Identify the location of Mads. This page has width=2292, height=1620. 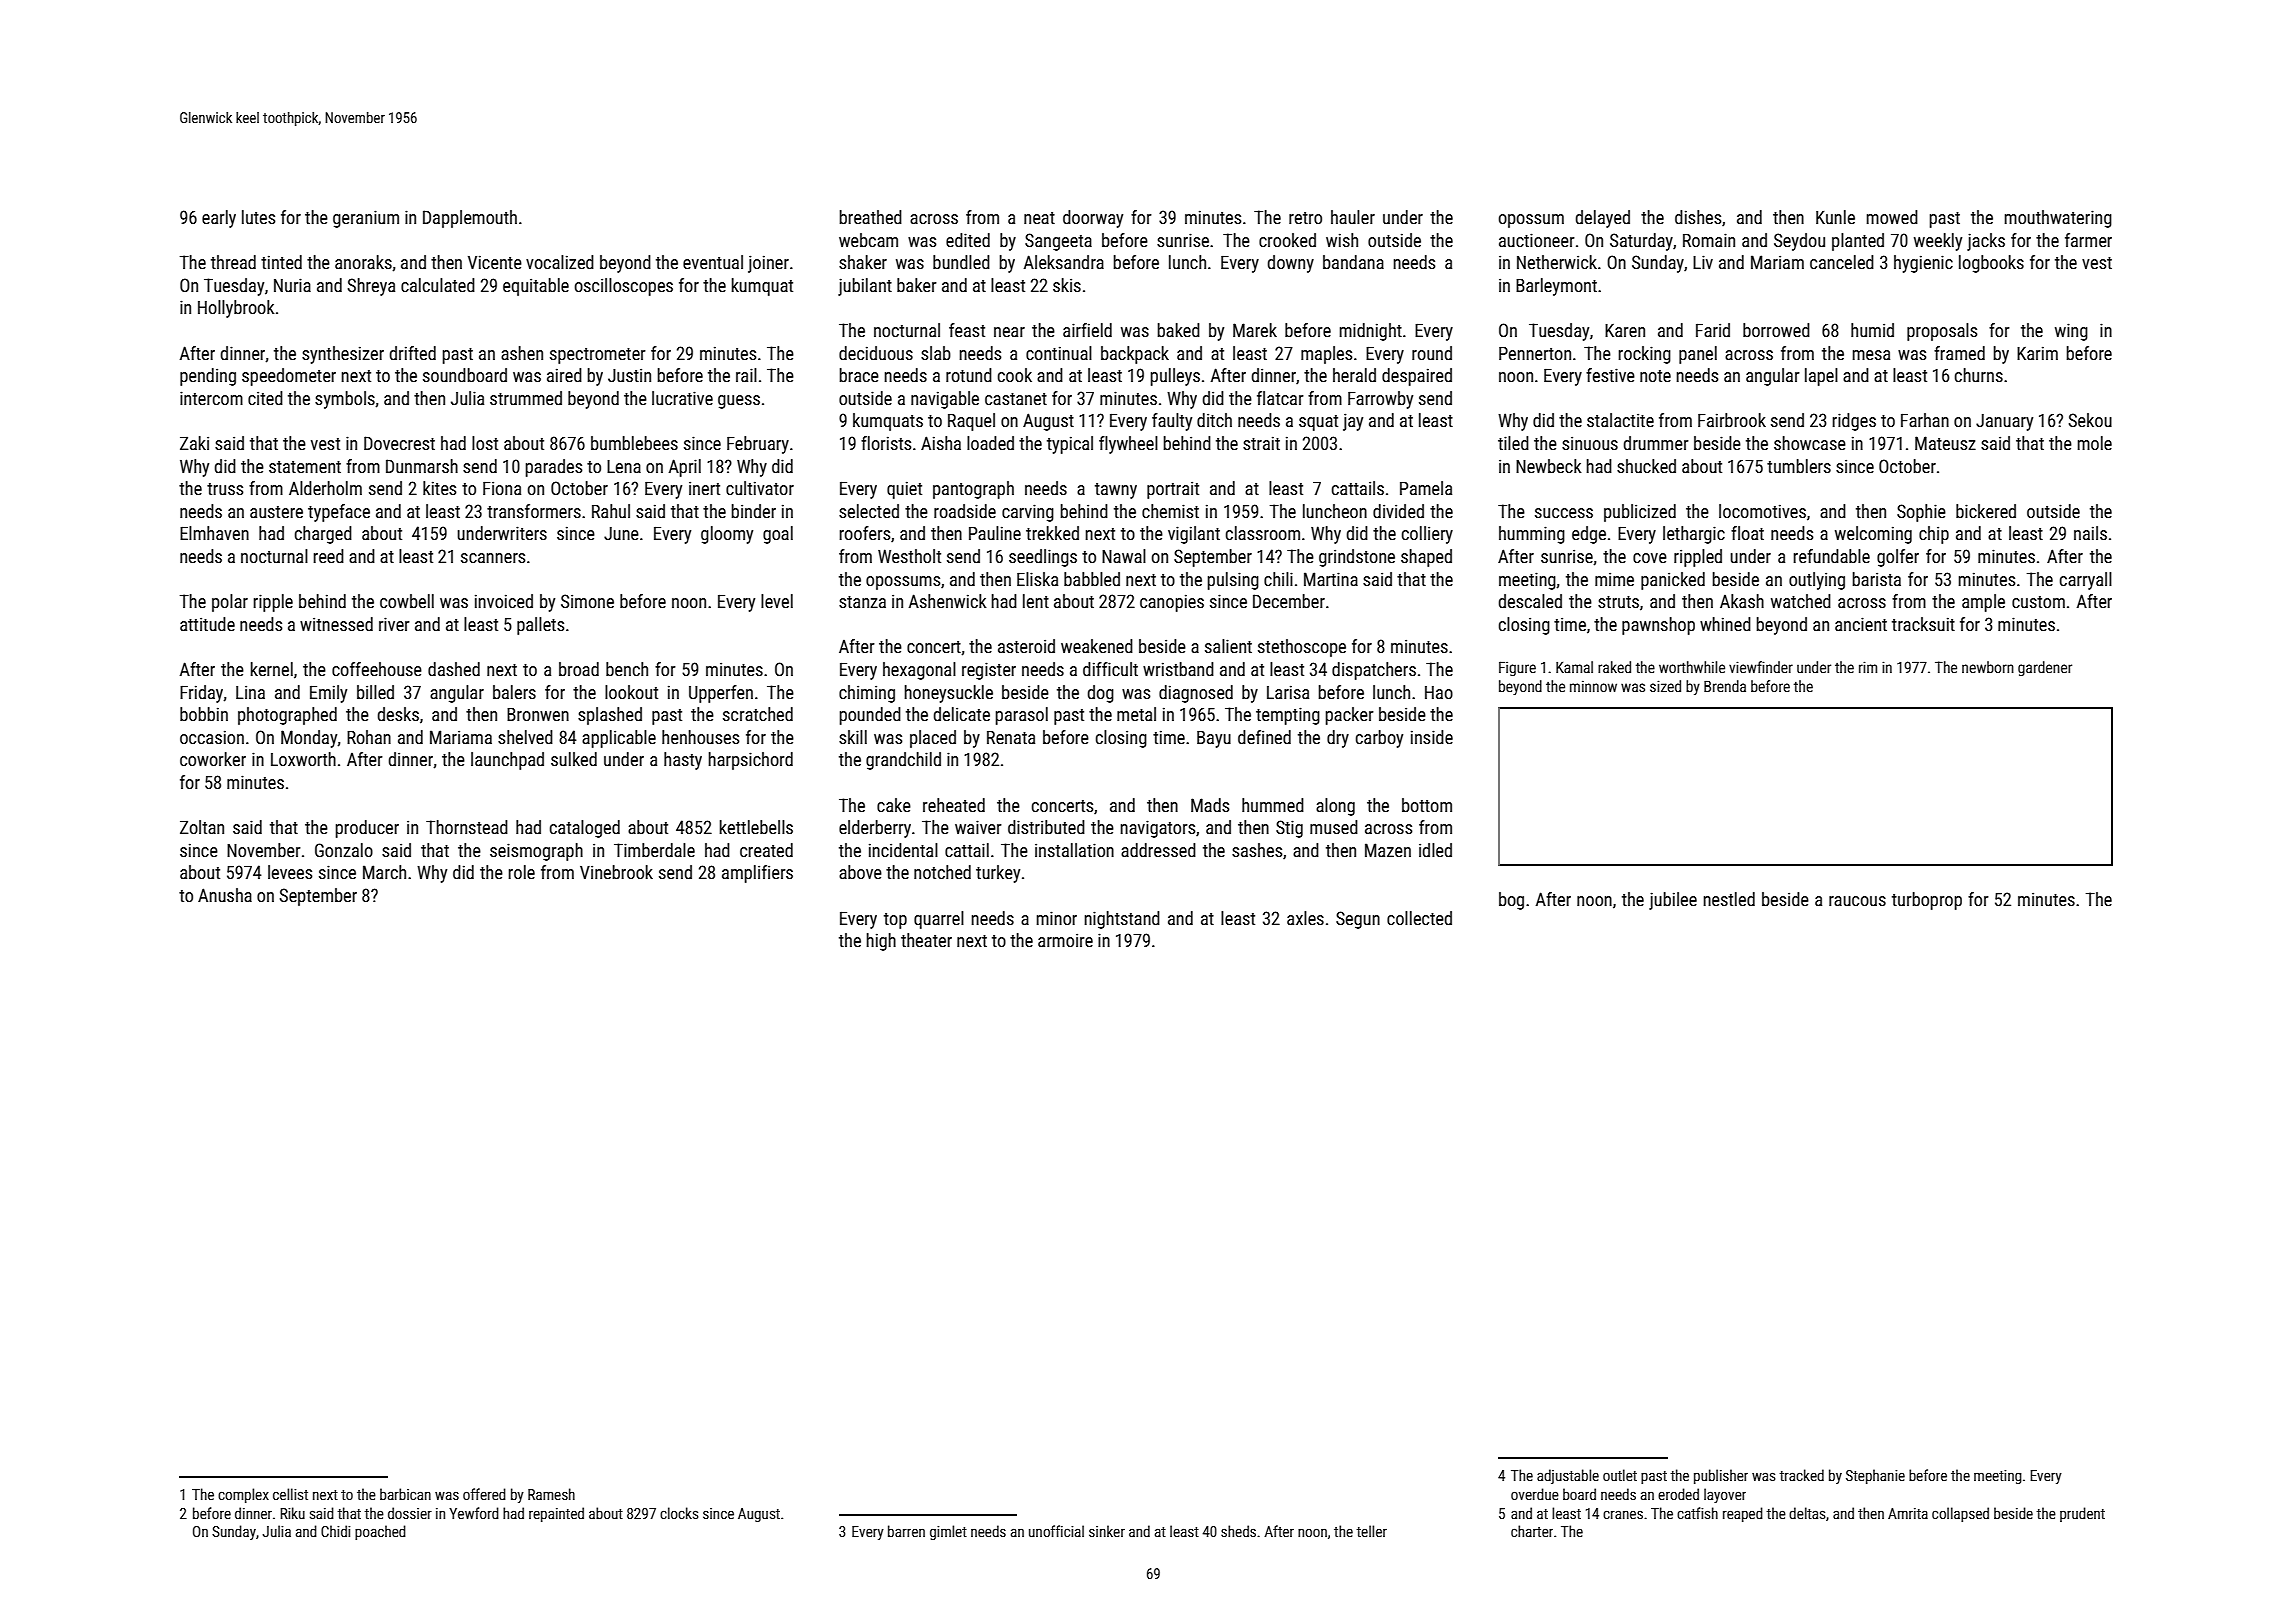
(1210, 805).
